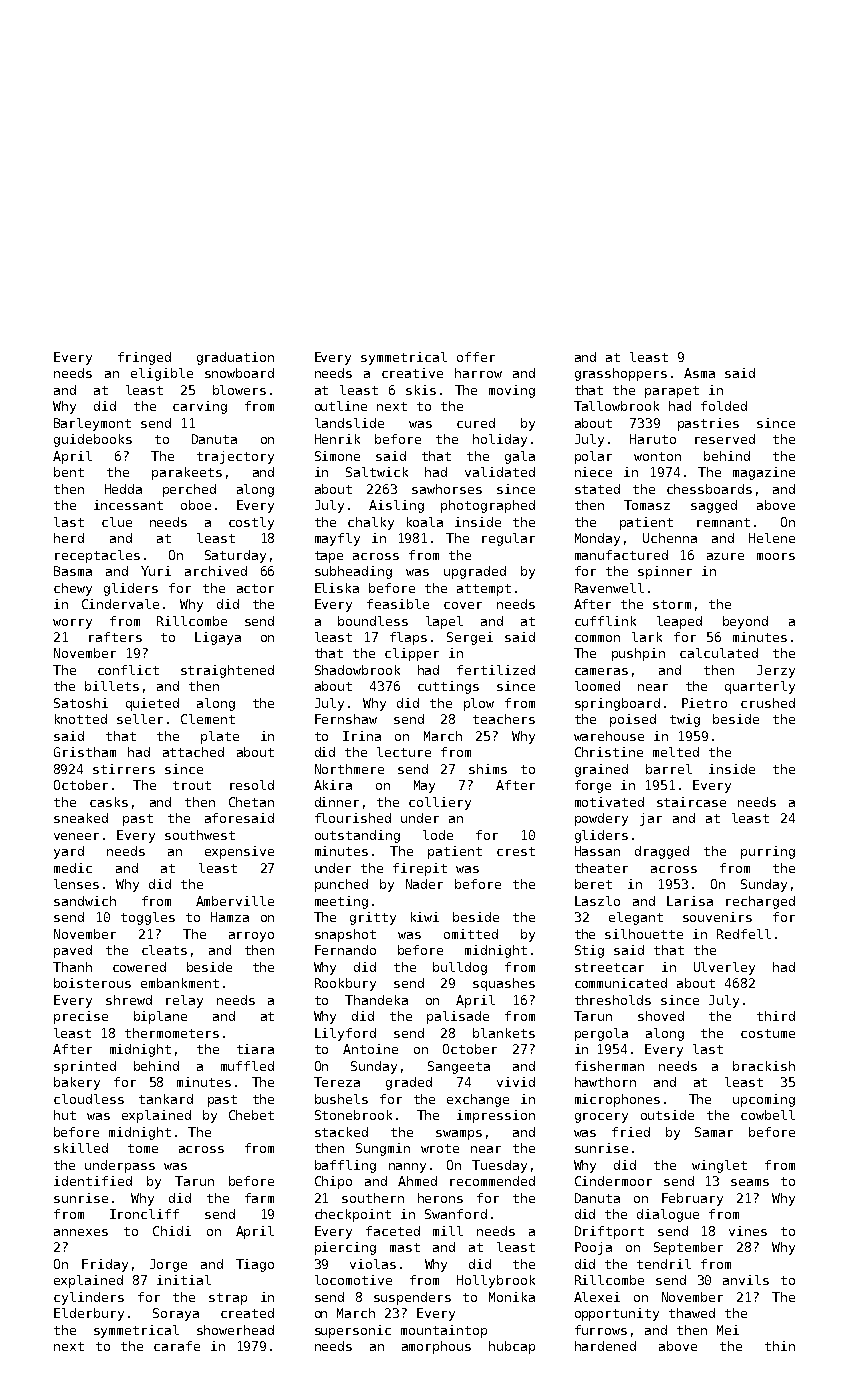  Describe the element at coordinates (780, 1346) in the document. I see `thin` at that location.
